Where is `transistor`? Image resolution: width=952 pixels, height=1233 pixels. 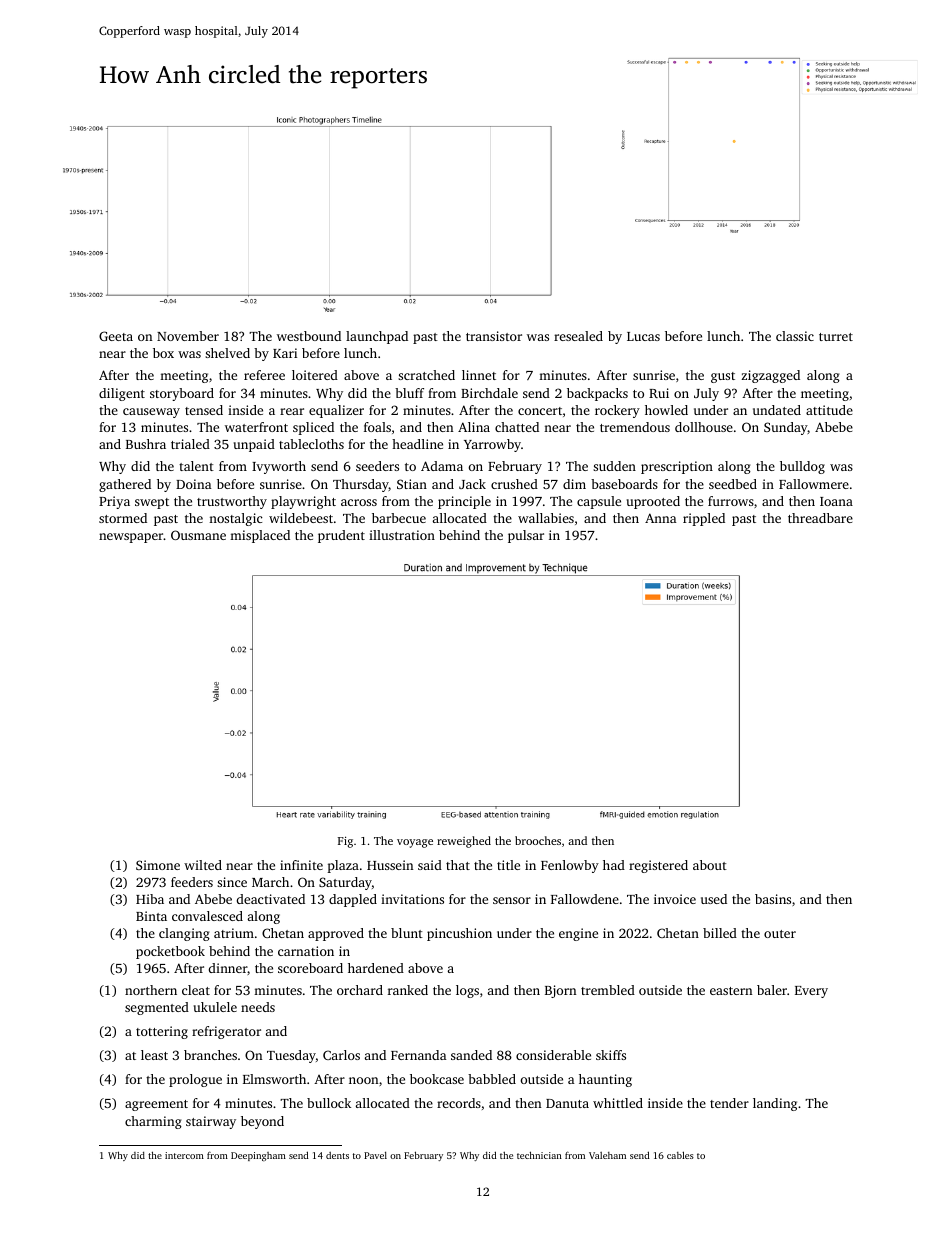
transistor is located at coordinates (494, 336).
